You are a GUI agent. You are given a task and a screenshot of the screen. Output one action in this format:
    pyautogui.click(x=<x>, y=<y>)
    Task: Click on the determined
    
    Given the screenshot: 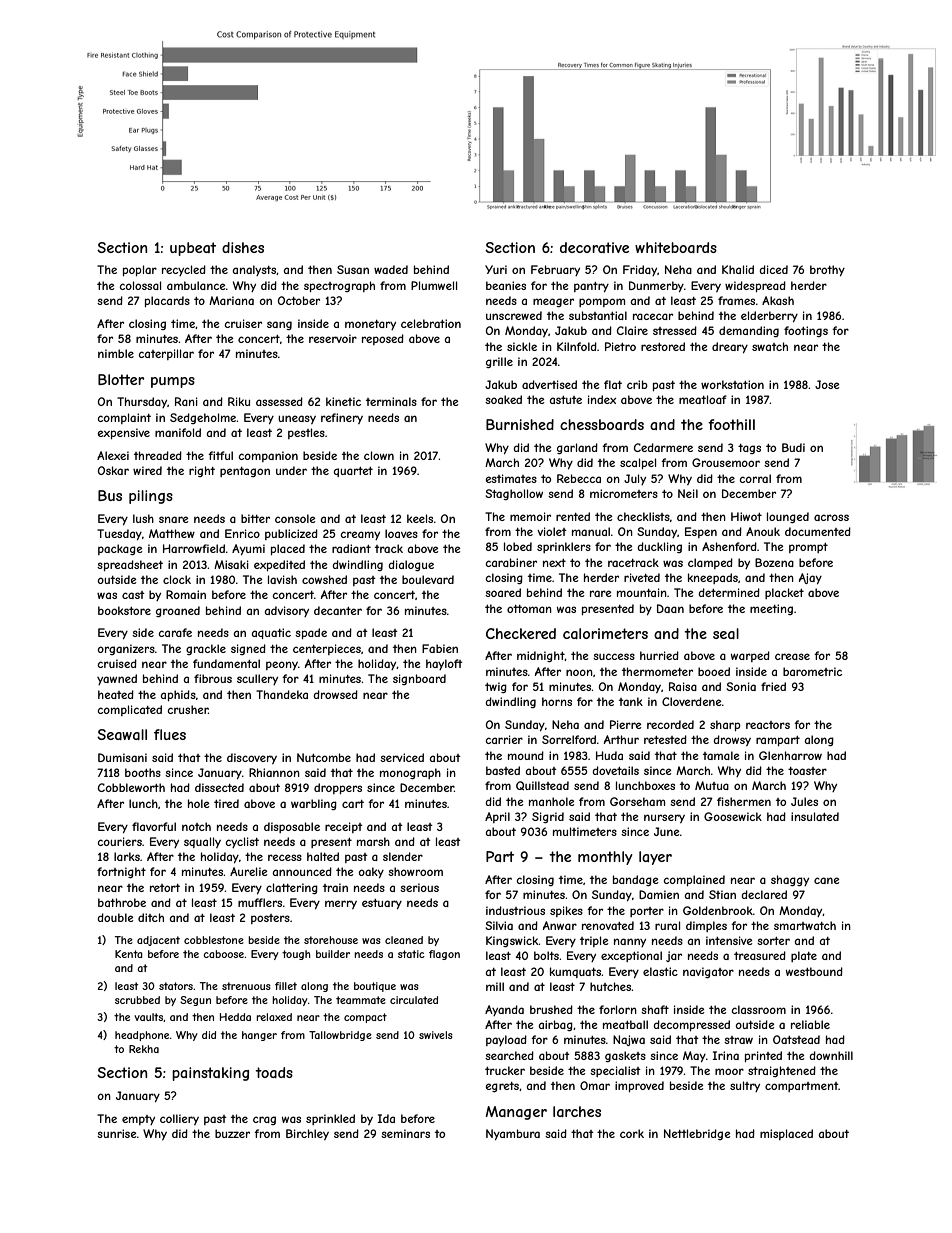 What is the action you would take?
    pyautogui.click(x=729, y=592)
